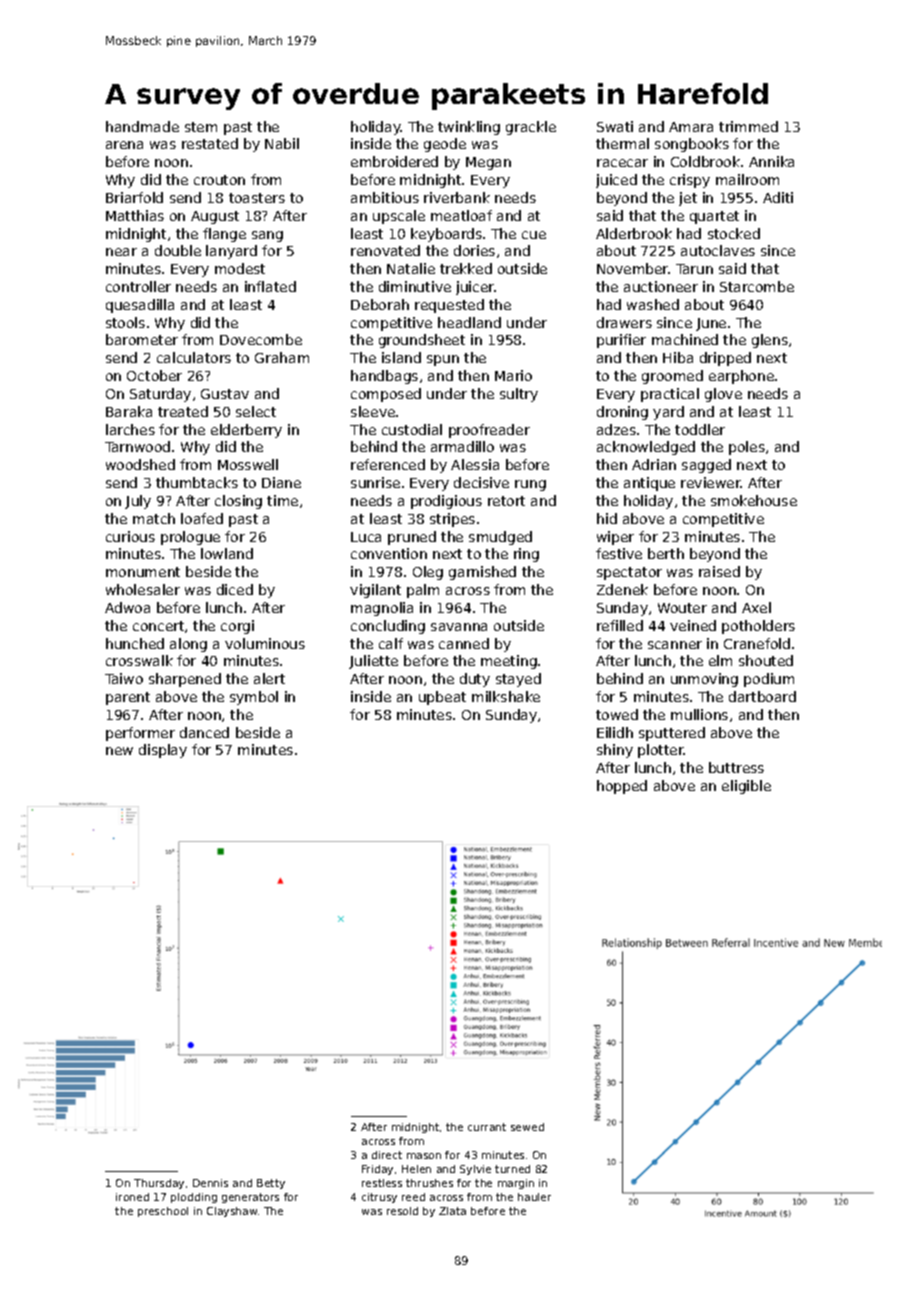  Describe the element at coordinates (140, 734) in the screenshot. I see `performer` at that location.
